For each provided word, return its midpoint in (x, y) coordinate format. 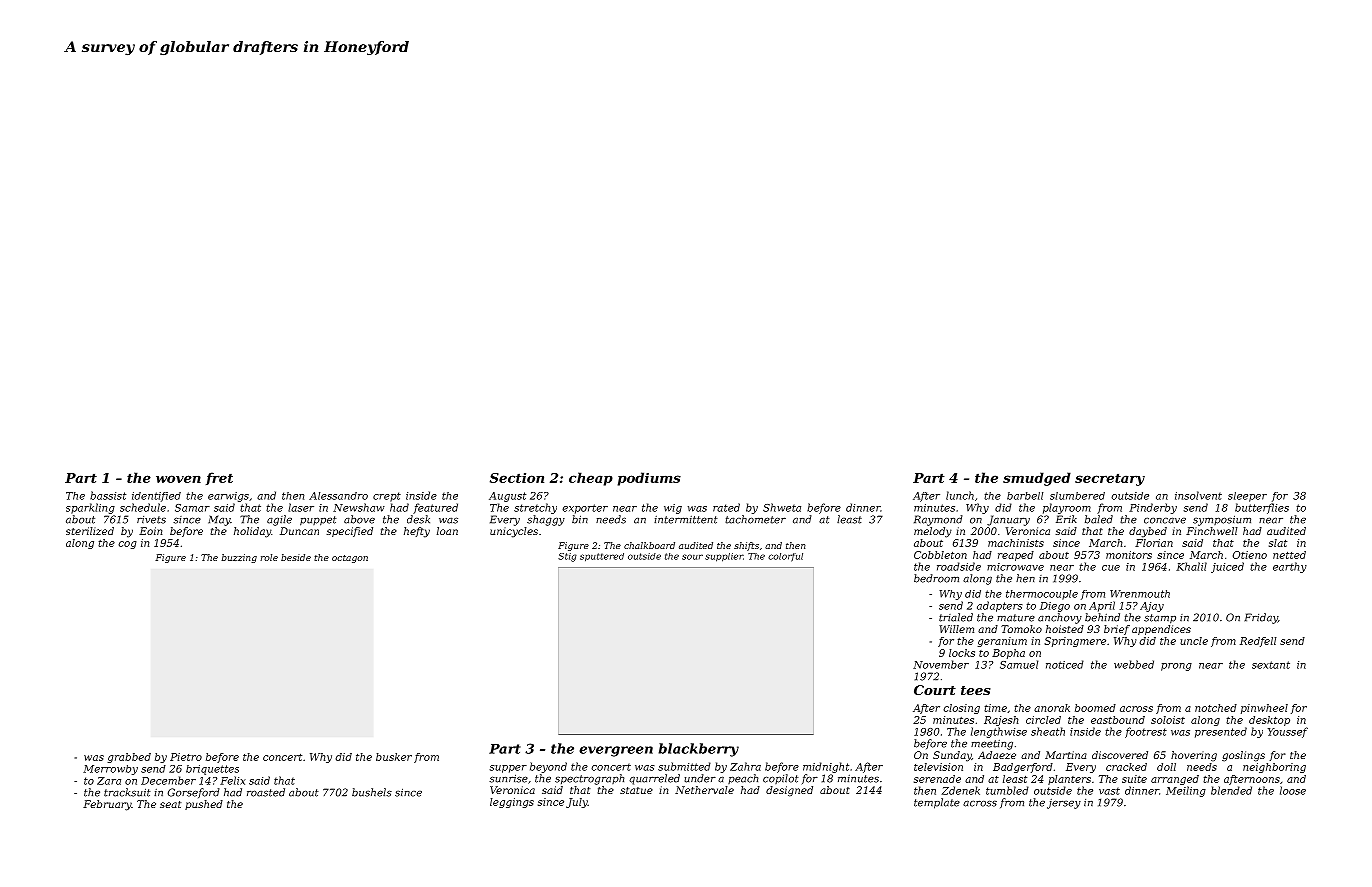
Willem (956, 629)
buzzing (239, 558)
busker (394, 757)
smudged (1037, 479)
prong (1176, 667)
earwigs (228, 497)
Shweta (782, 507)
